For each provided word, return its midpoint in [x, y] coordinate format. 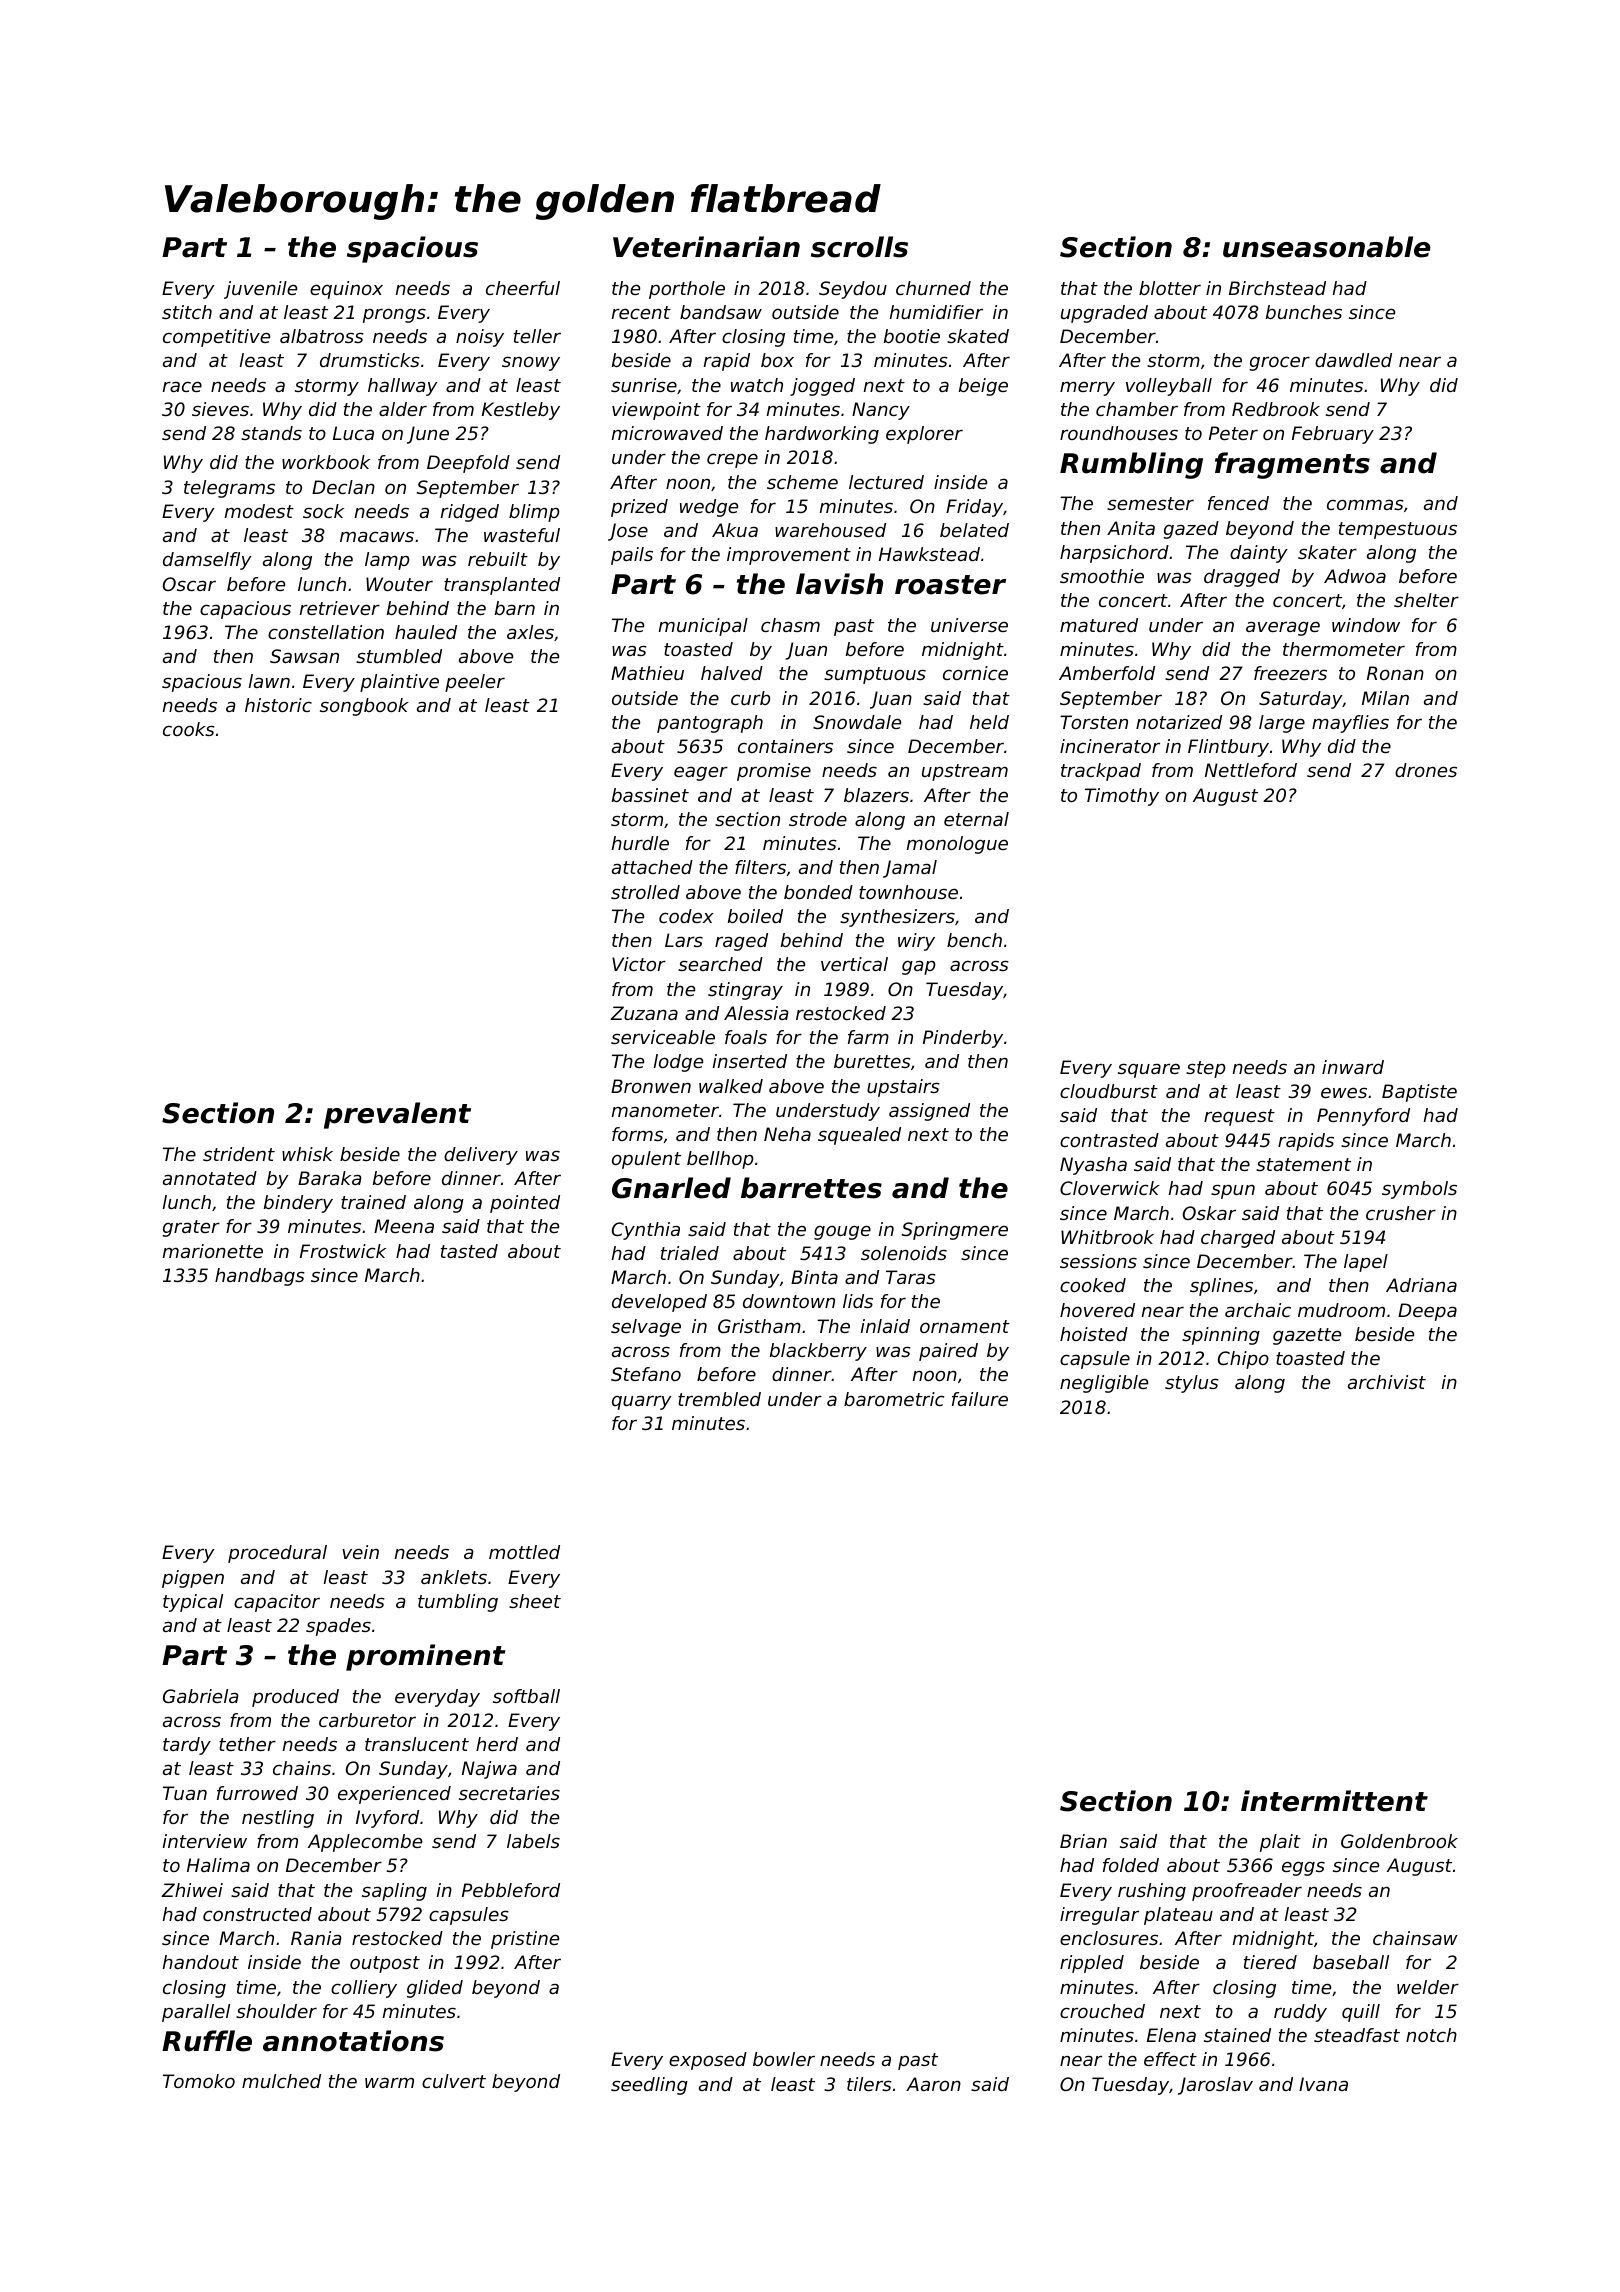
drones [1426, 770]
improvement [789, 556]
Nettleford [1251, 770]
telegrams [229, 489]
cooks [189, 729]
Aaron [933, 2084]
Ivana [1323, 2084]
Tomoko [199, 2081]
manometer [665, 1110]
